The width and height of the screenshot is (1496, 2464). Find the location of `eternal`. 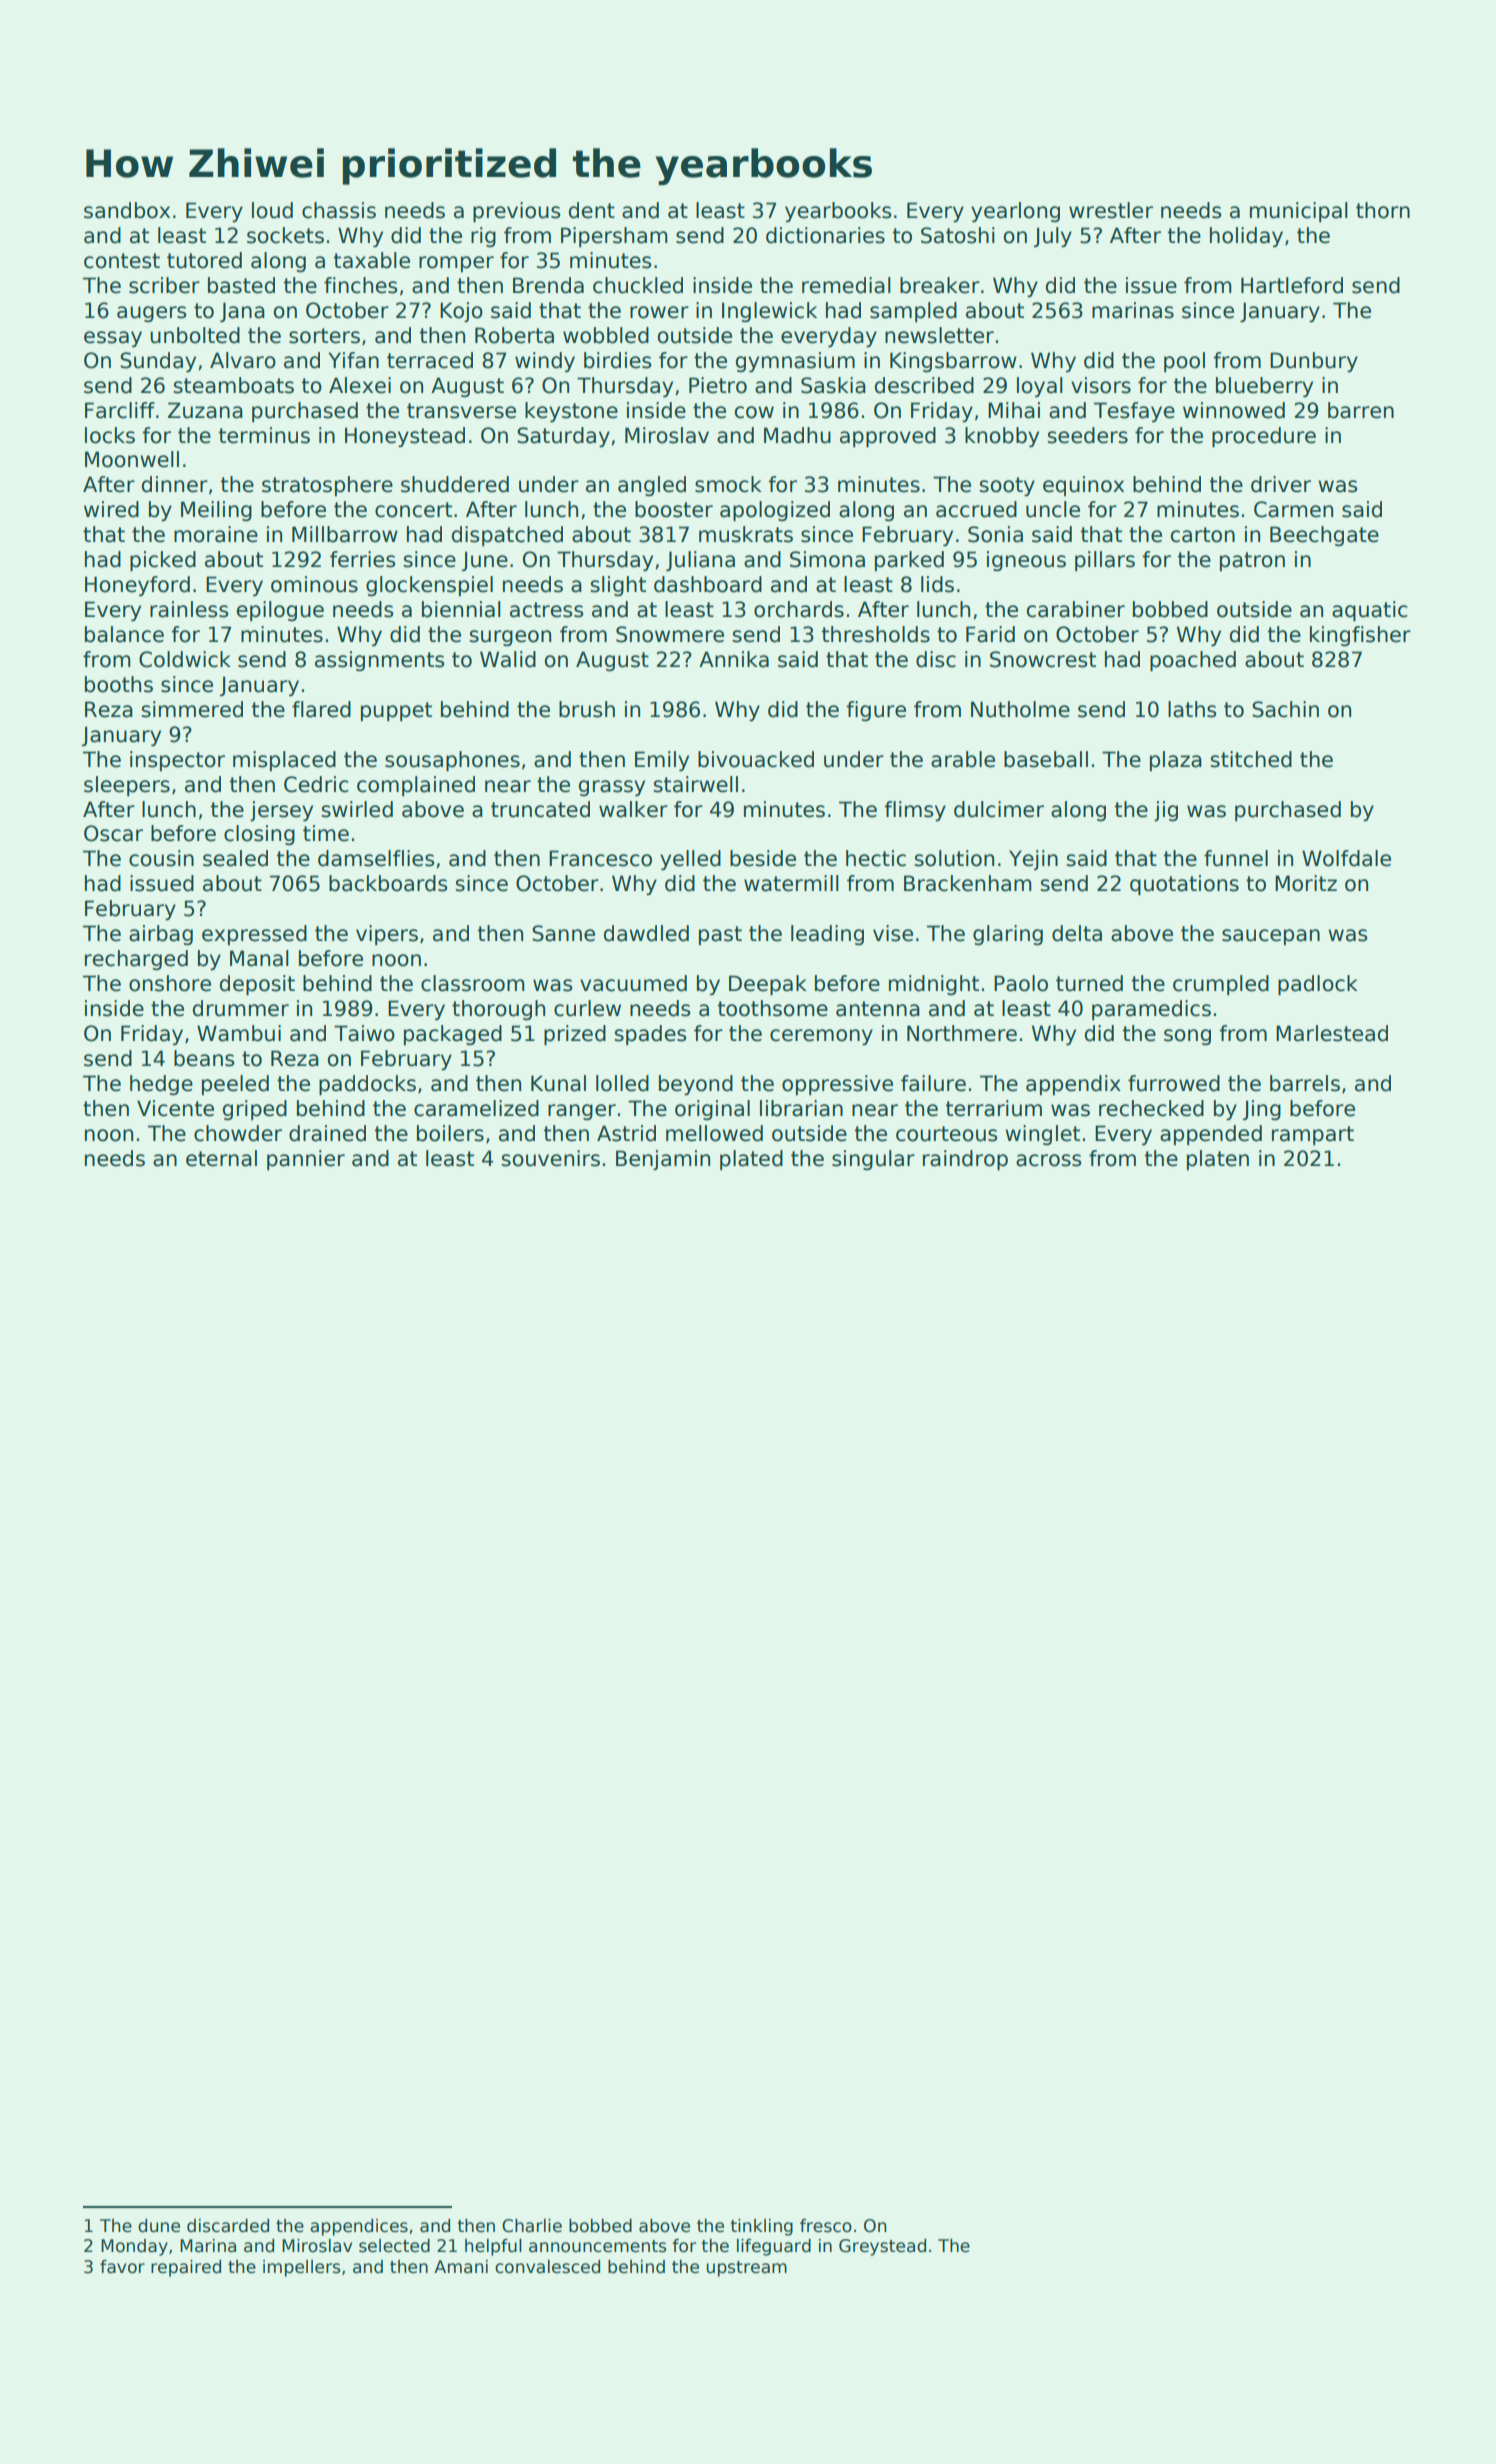

eternal is located at coordinates (221, 1158).
